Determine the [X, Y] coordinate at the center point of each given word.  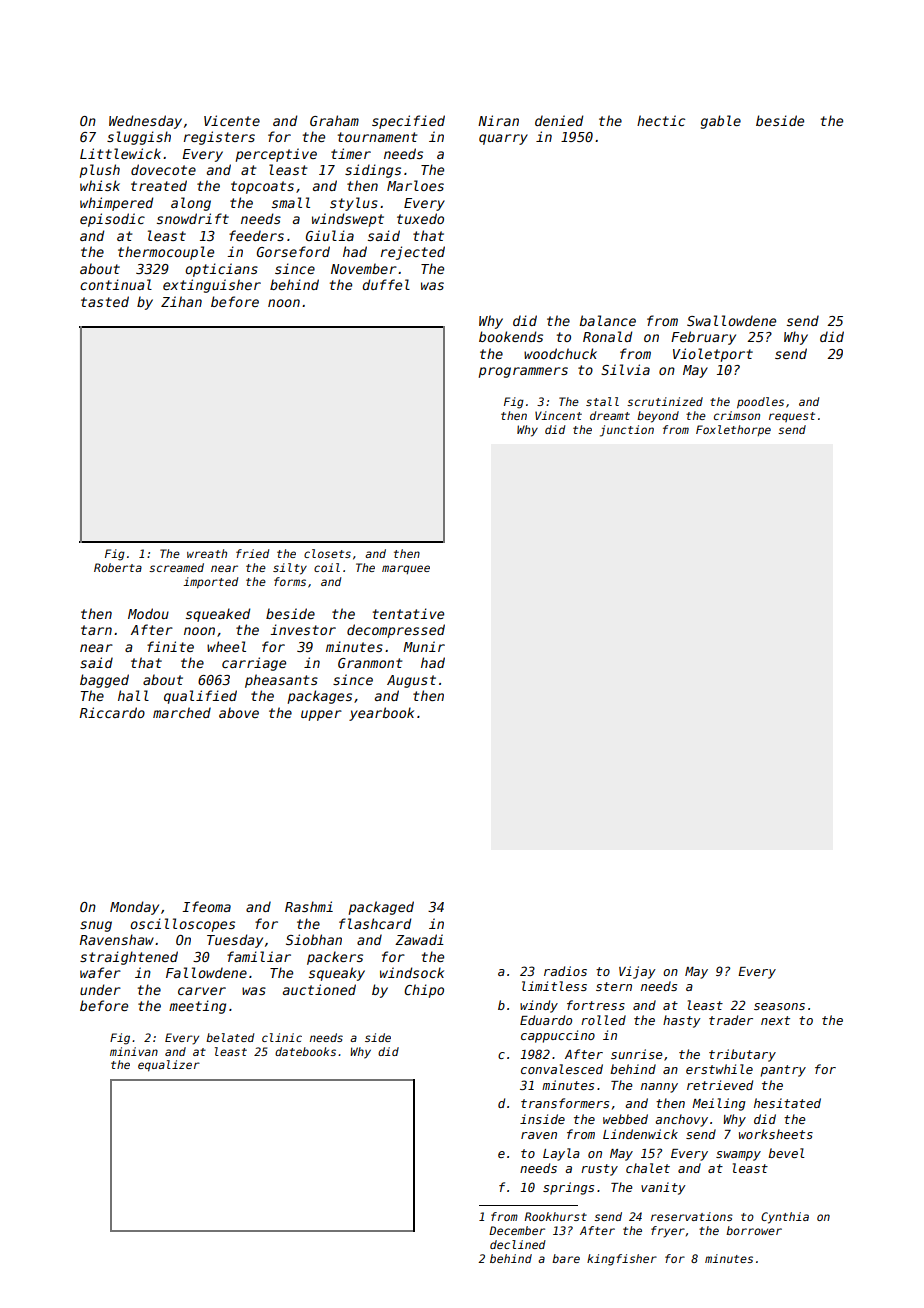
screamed [176, 567]
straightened [129, 958]
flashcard [375, 923]
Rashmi [309, 906]
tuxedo [420, 218]
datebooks [305, 1051]
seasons [779, 1006]
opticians [221, 270]
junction [627, 431]
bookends [511, 336]
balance [607, 320]
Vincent [558, 415]
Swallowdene [731, 320]
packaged [381, 908]
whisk [100, 185]
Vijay [637, 972]
